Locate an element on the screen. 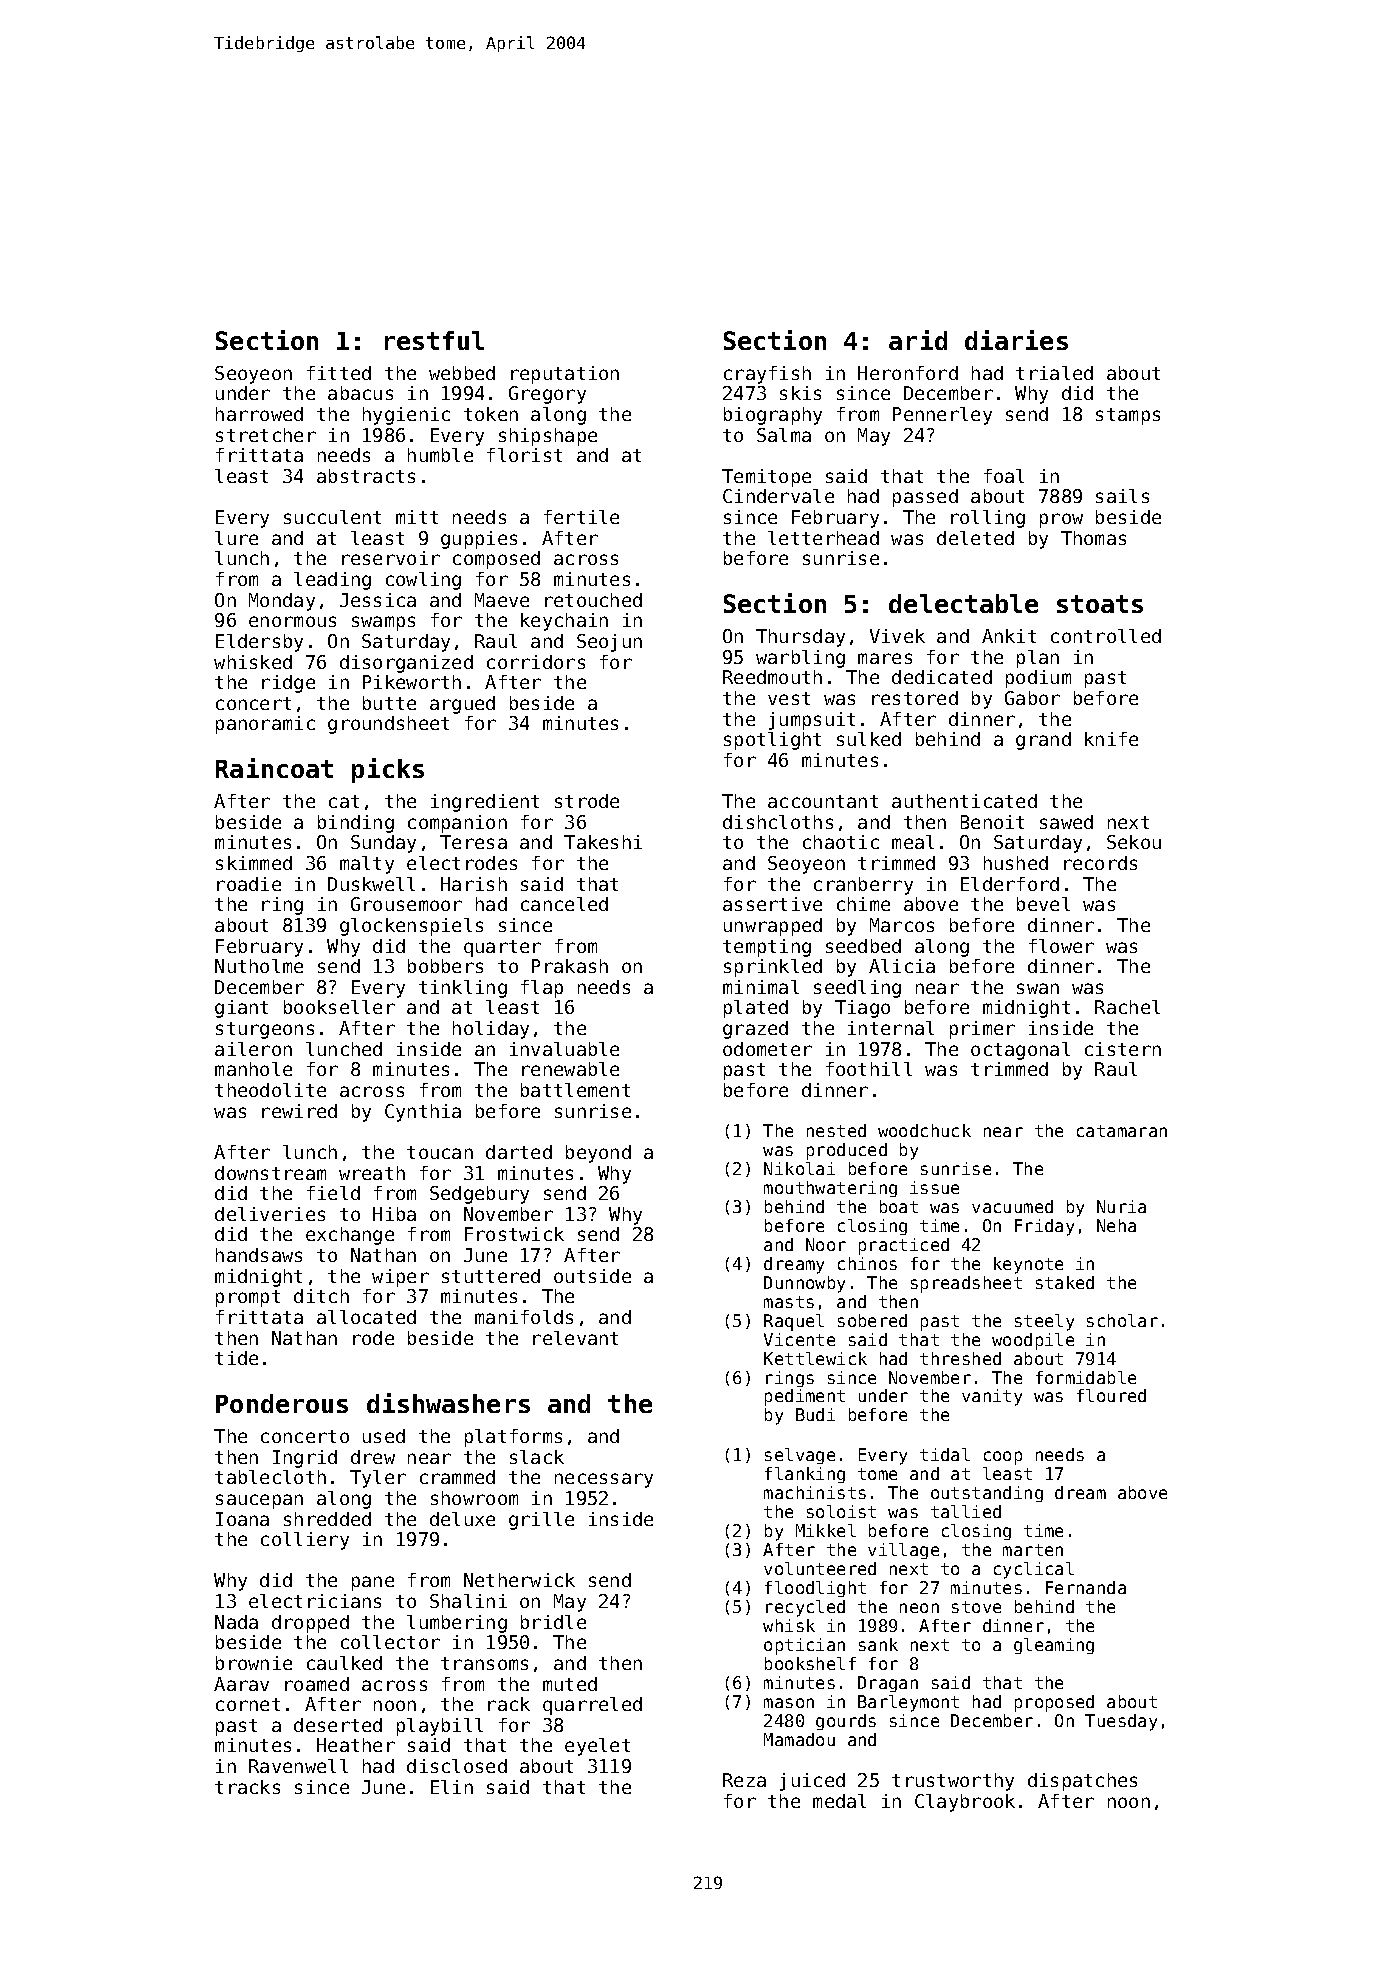 The width and height of the screenshot is (1386, 1969). Elin is located at coordinates (452, 1787).
